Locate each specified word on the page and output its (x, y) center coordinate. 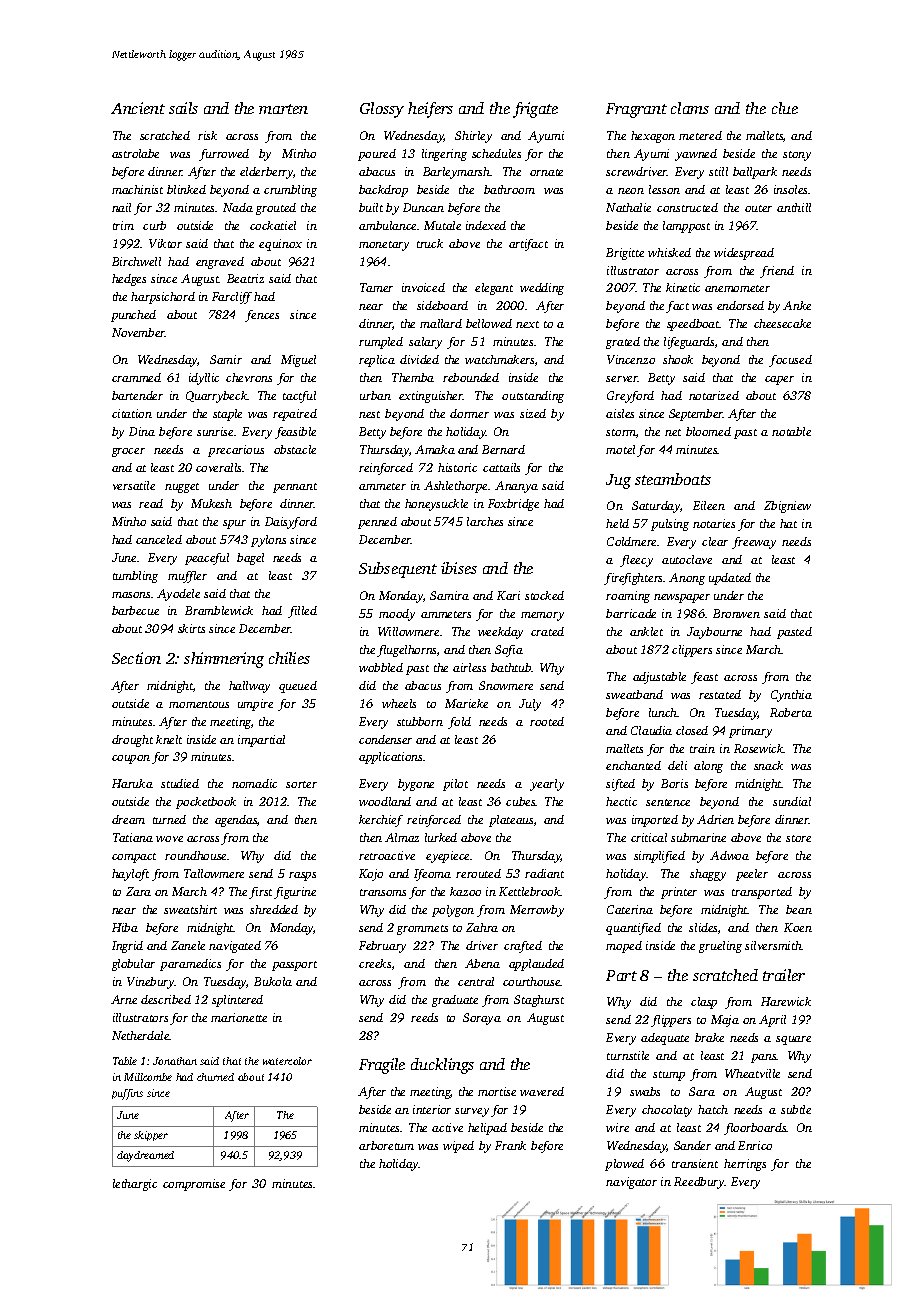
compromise (194, 1185)
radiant (544, 873)
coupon (131, 759)
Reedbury (699, 1183)
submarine (698, 837)
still (718, 171)
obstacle (295, 449)
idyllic (204, 379)
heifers (430, 110)
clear (715, 541)
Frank (510, 1145)
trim (123, 225)
